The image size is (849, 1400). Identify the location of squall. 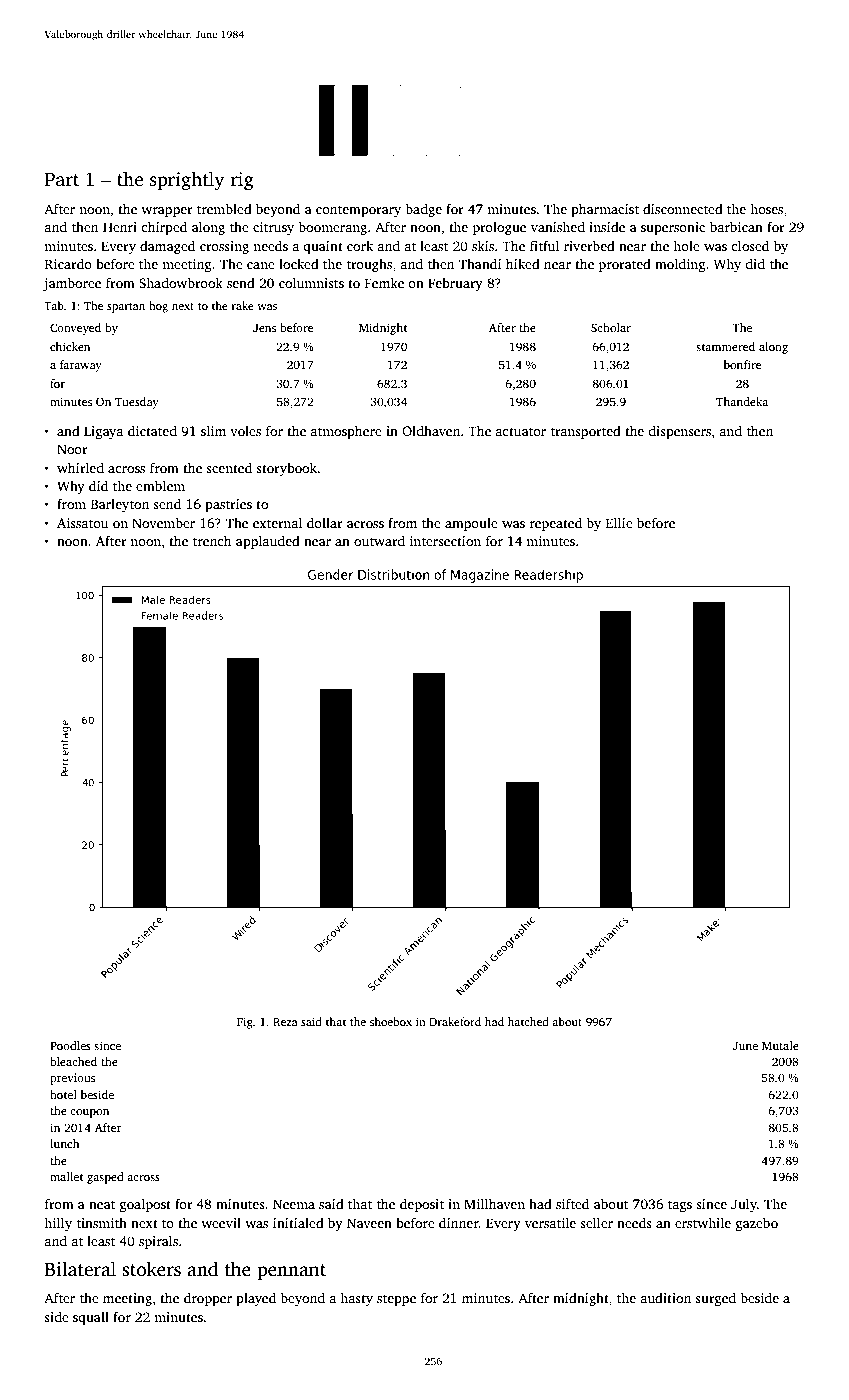
(91, 1318).
